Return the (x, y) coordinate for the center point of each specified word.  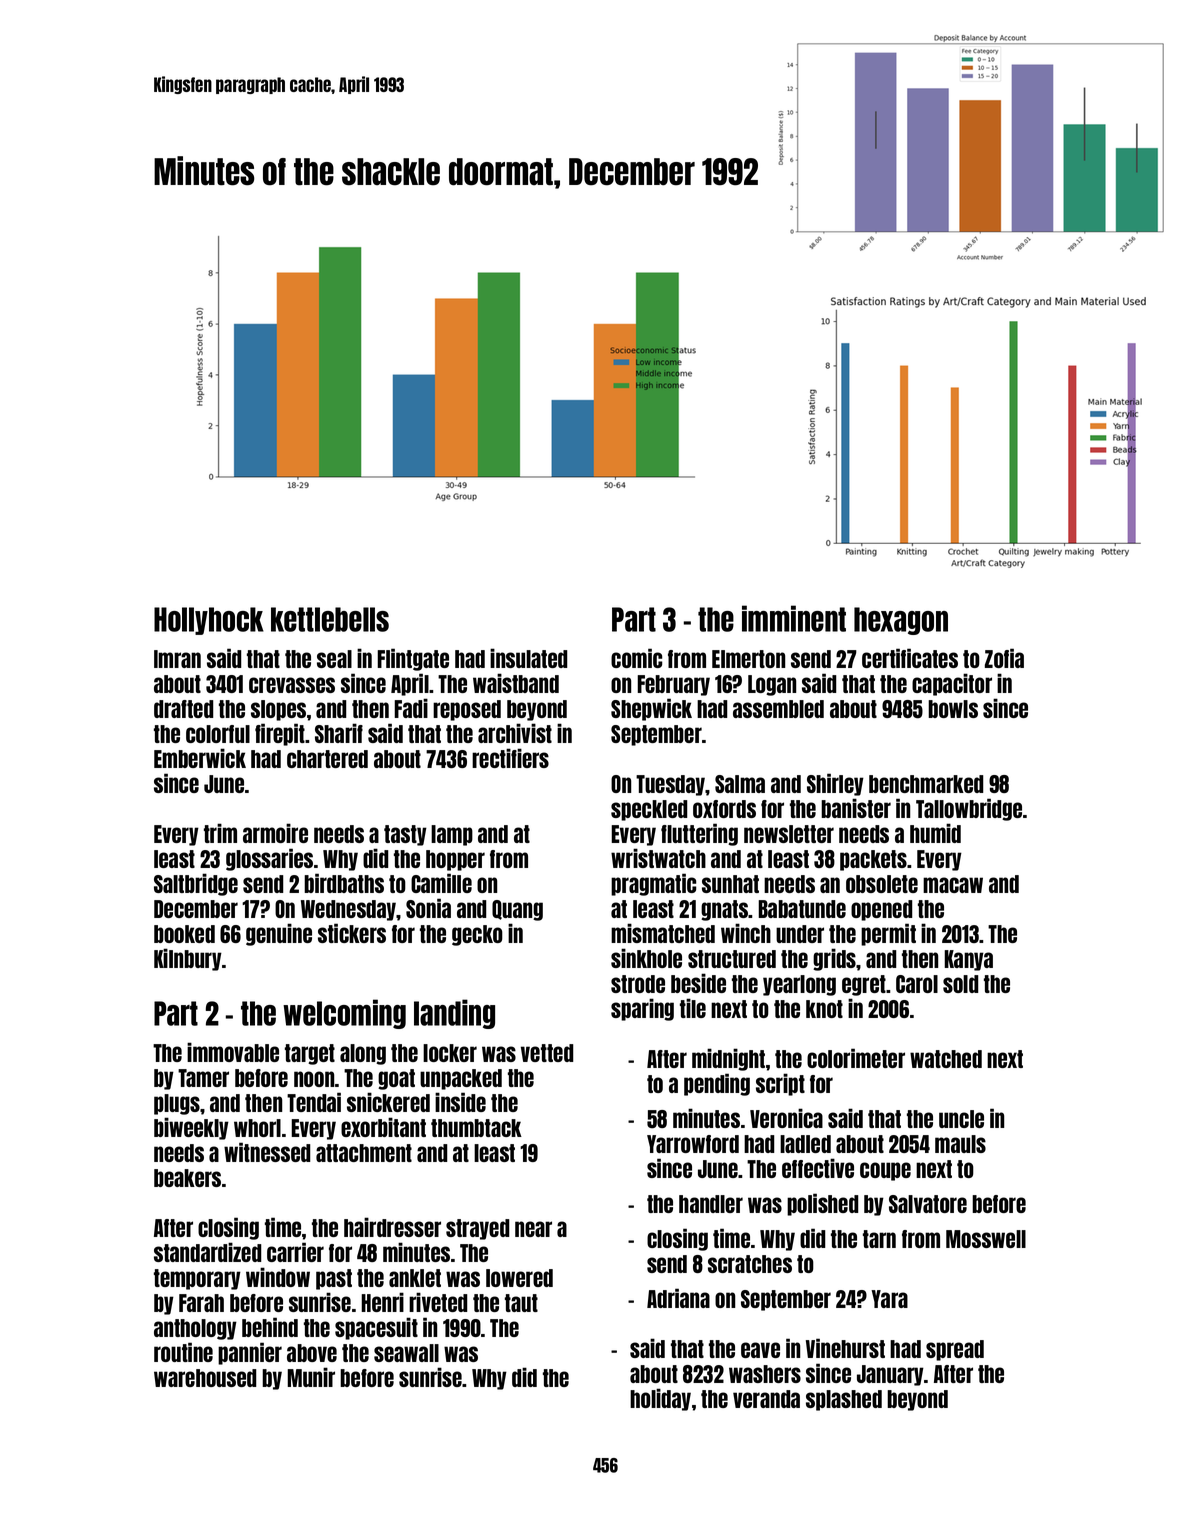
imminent (794, 618)
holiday (660, 1399)
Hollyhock (209, 621)
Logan (772, 685)
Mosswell (986, 1239)
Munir (311, 1377)
